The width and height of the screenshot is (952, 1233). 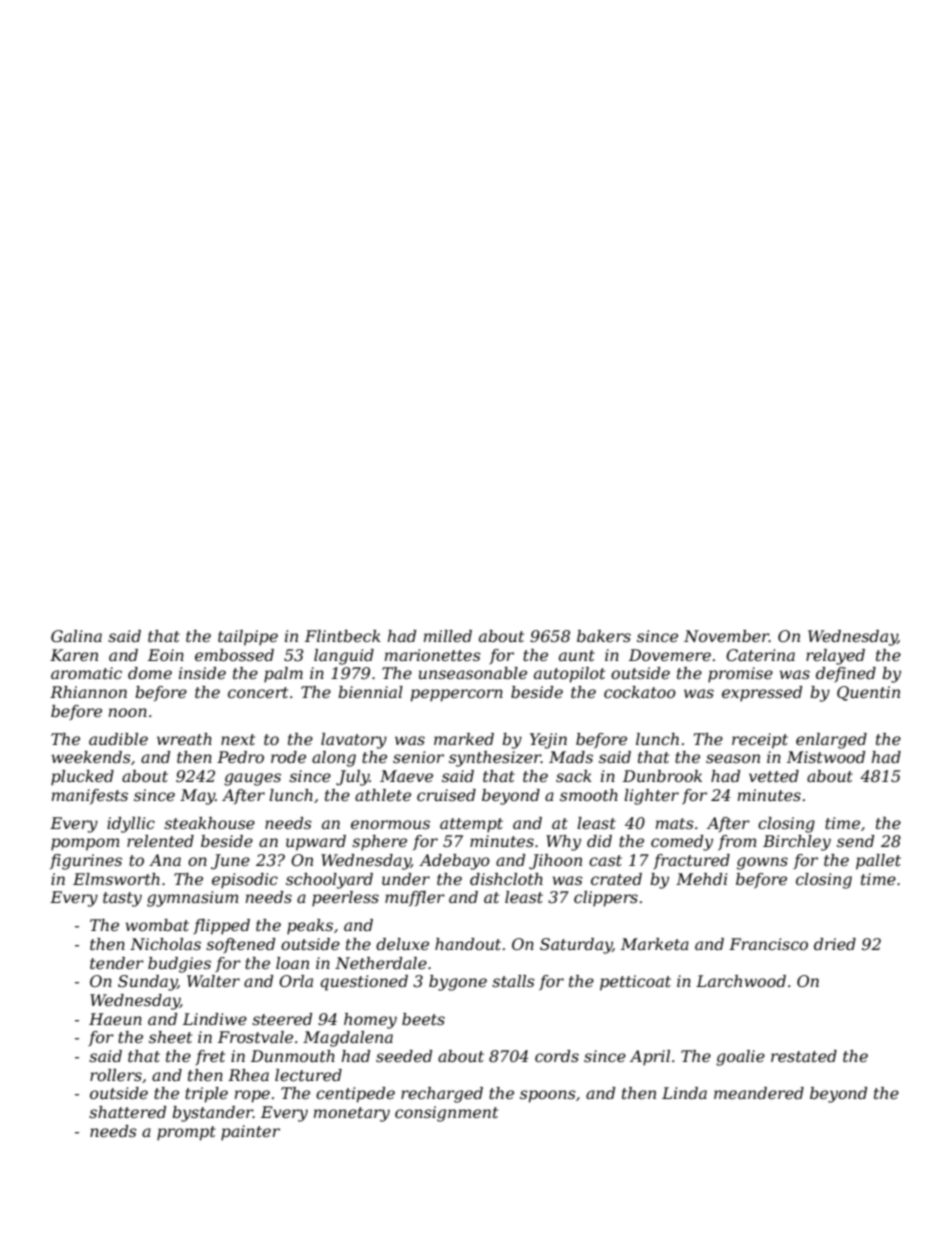 What do you see at coordinates (726, 636) in the screenshot?
I see `November` at bounding box center [726, 636].
